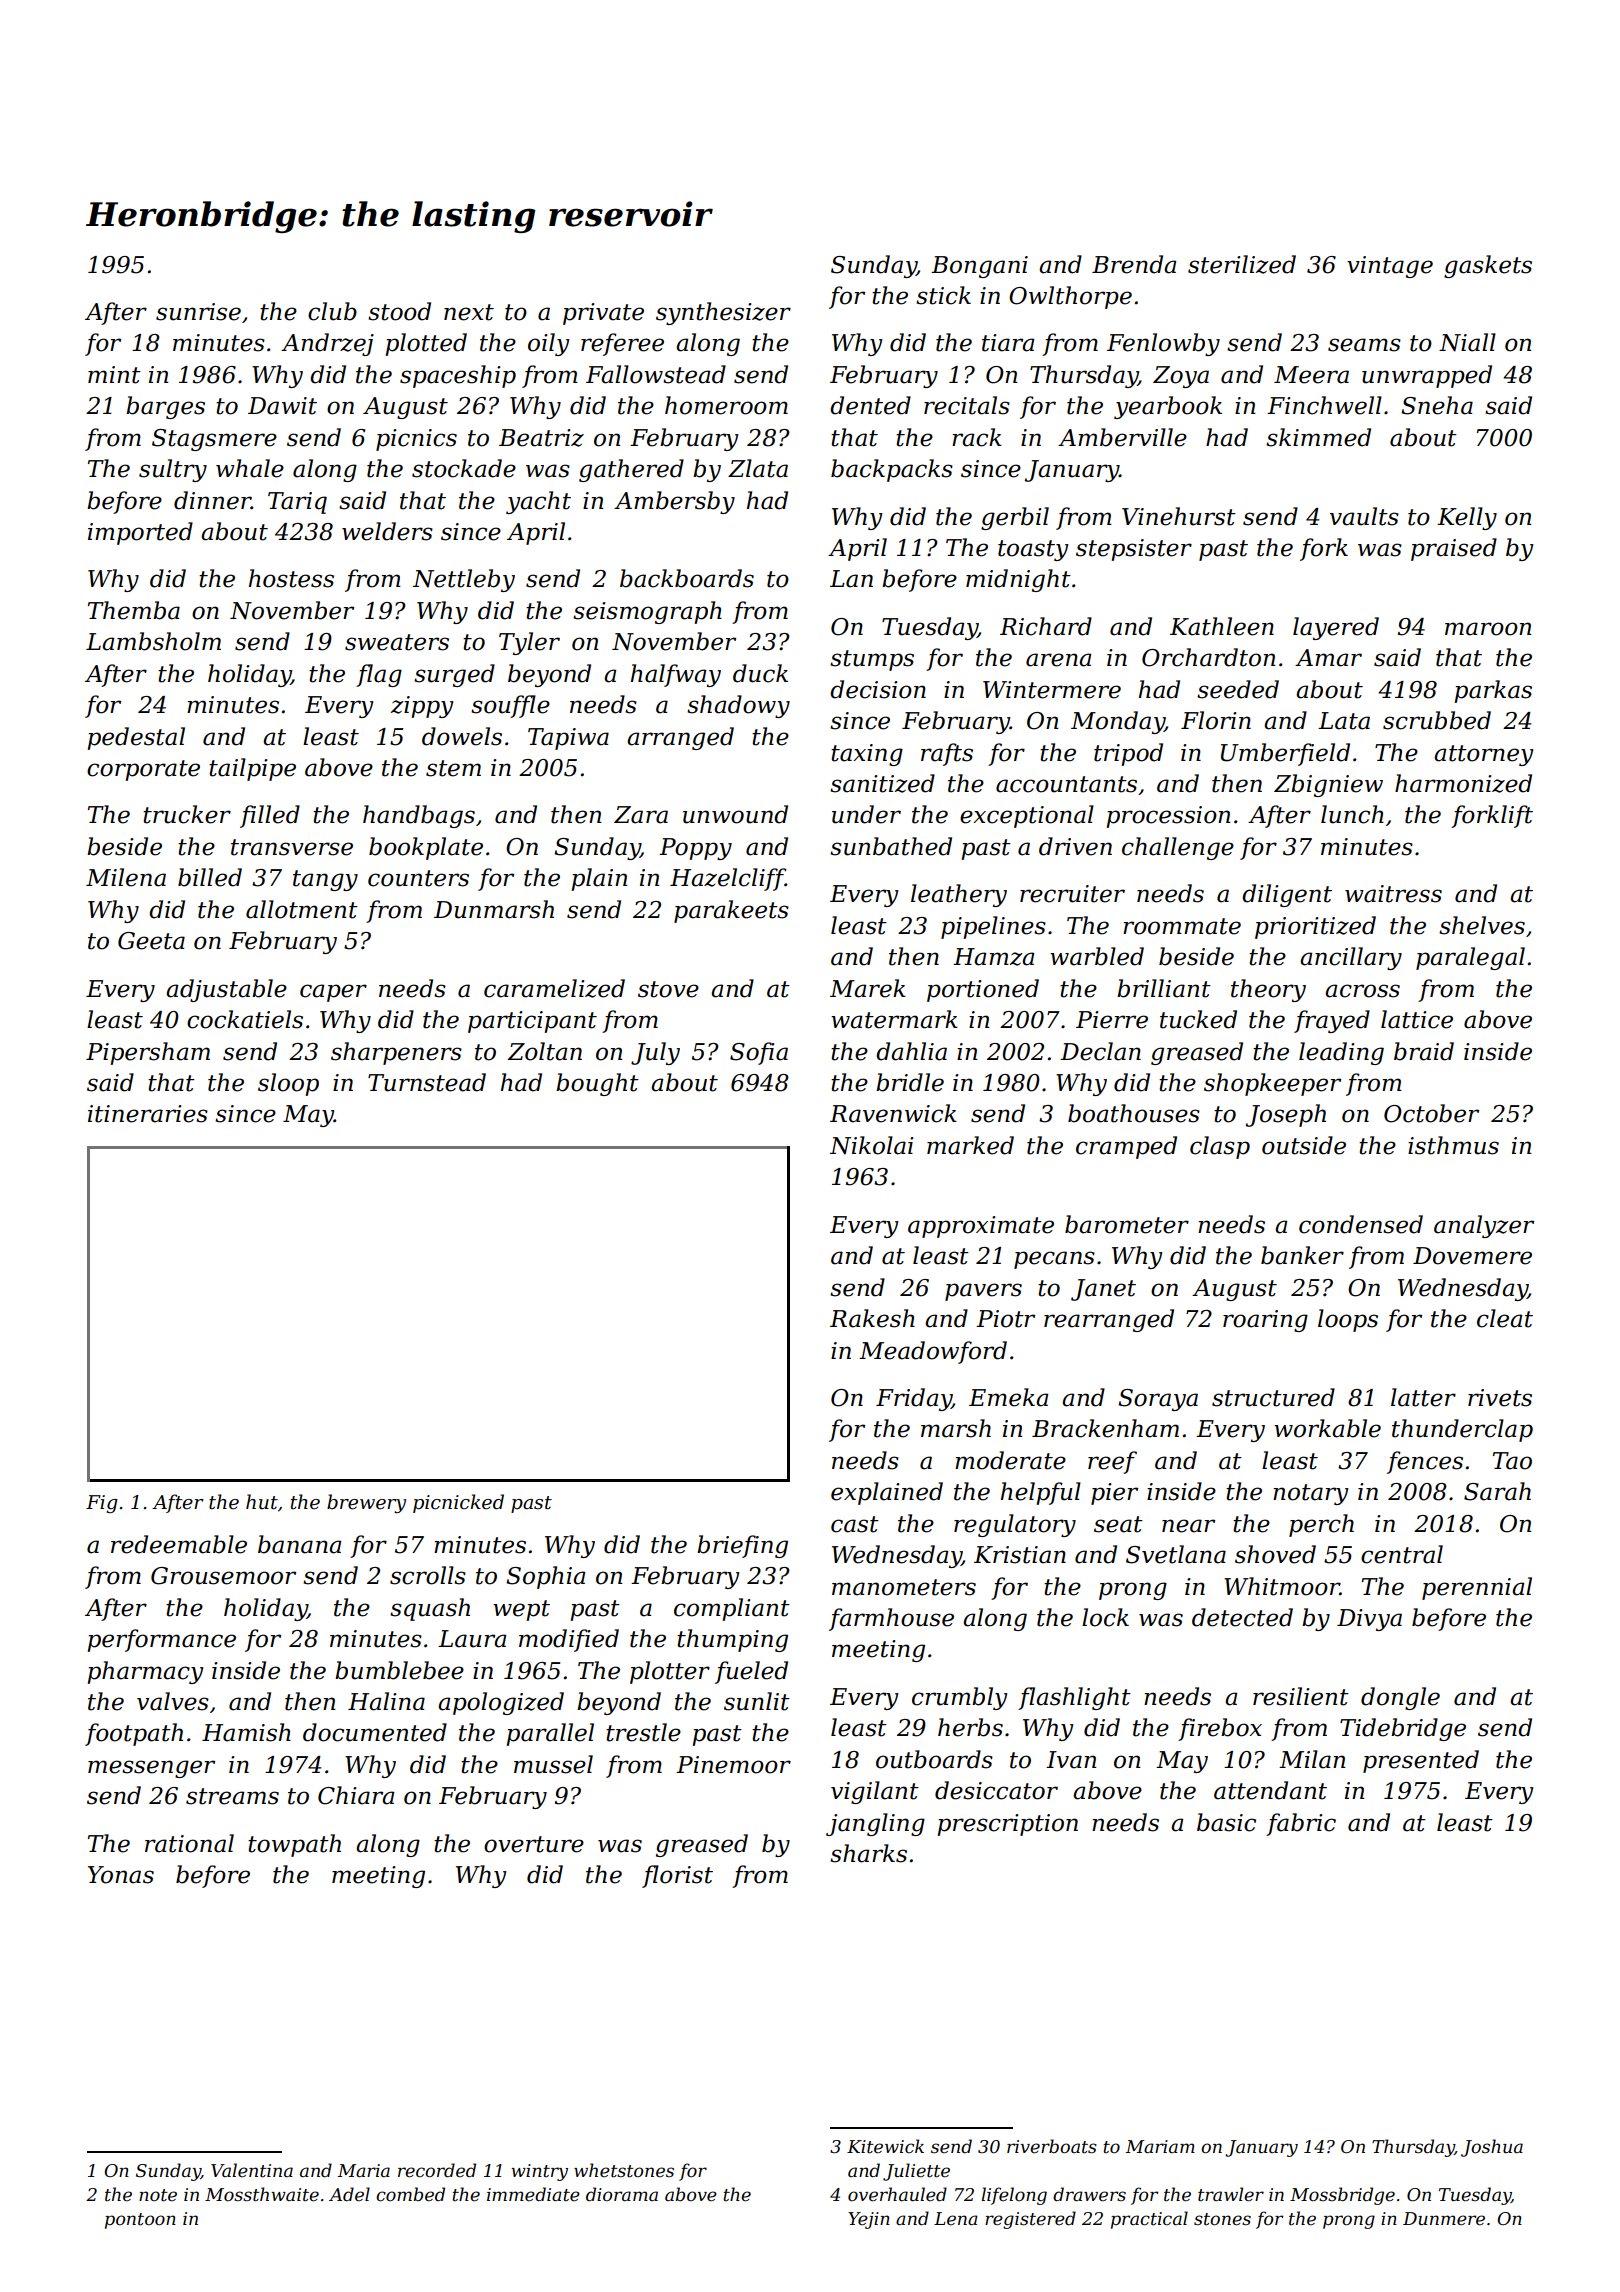 This screenshot has height=2292, width=1620. What do you see at coordinates (760, 673) in the screenshot?
I see `duck` at bounding box center [760, 673].
